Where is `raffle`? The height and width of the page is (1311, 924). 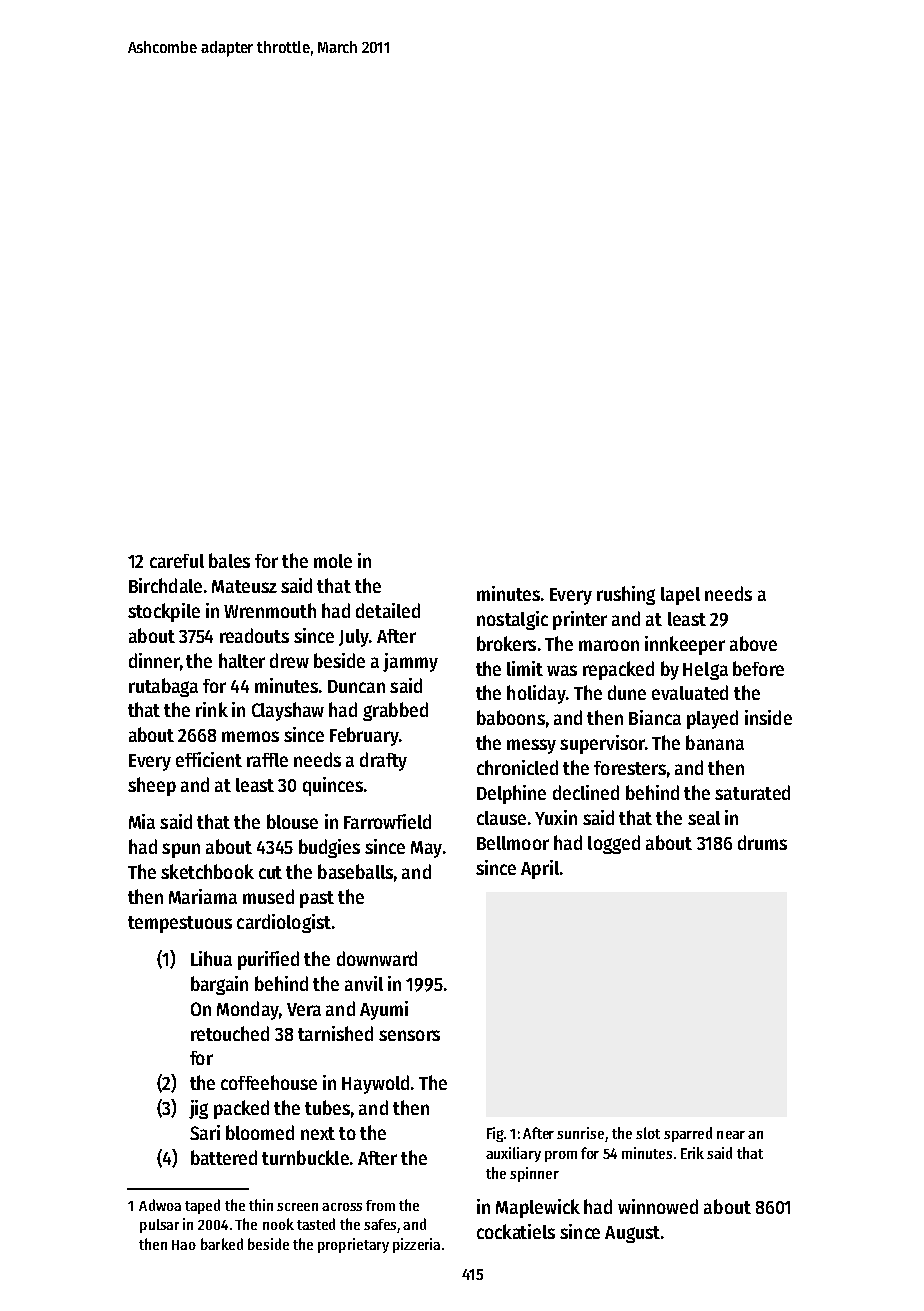 raffle is located at coordinates (267, 760).
